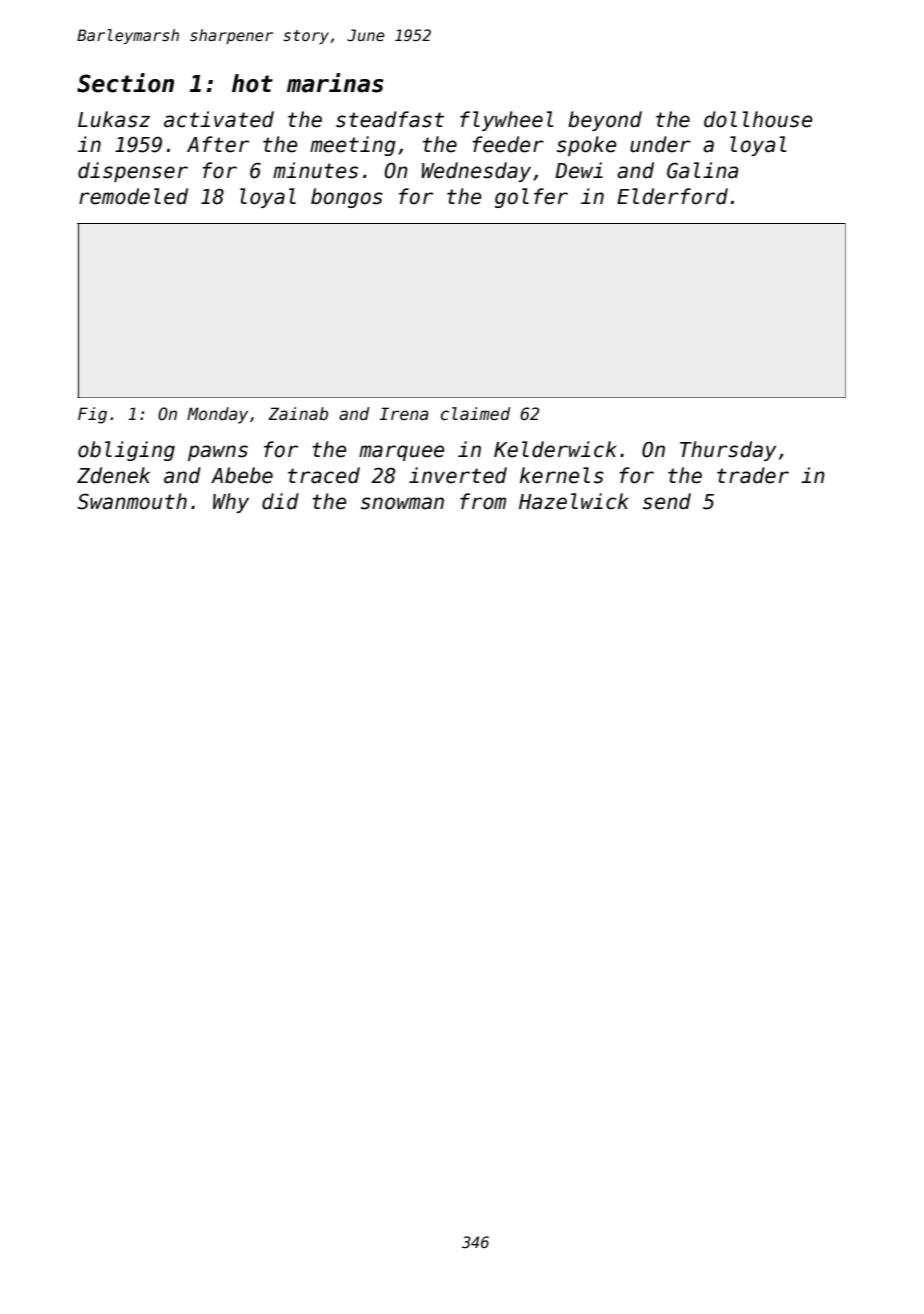 The height and width of the screenshot is (1314, 924). Describe the element at coordinates (758, 119) in the screenshot. I see `dollhouse` at that location.
